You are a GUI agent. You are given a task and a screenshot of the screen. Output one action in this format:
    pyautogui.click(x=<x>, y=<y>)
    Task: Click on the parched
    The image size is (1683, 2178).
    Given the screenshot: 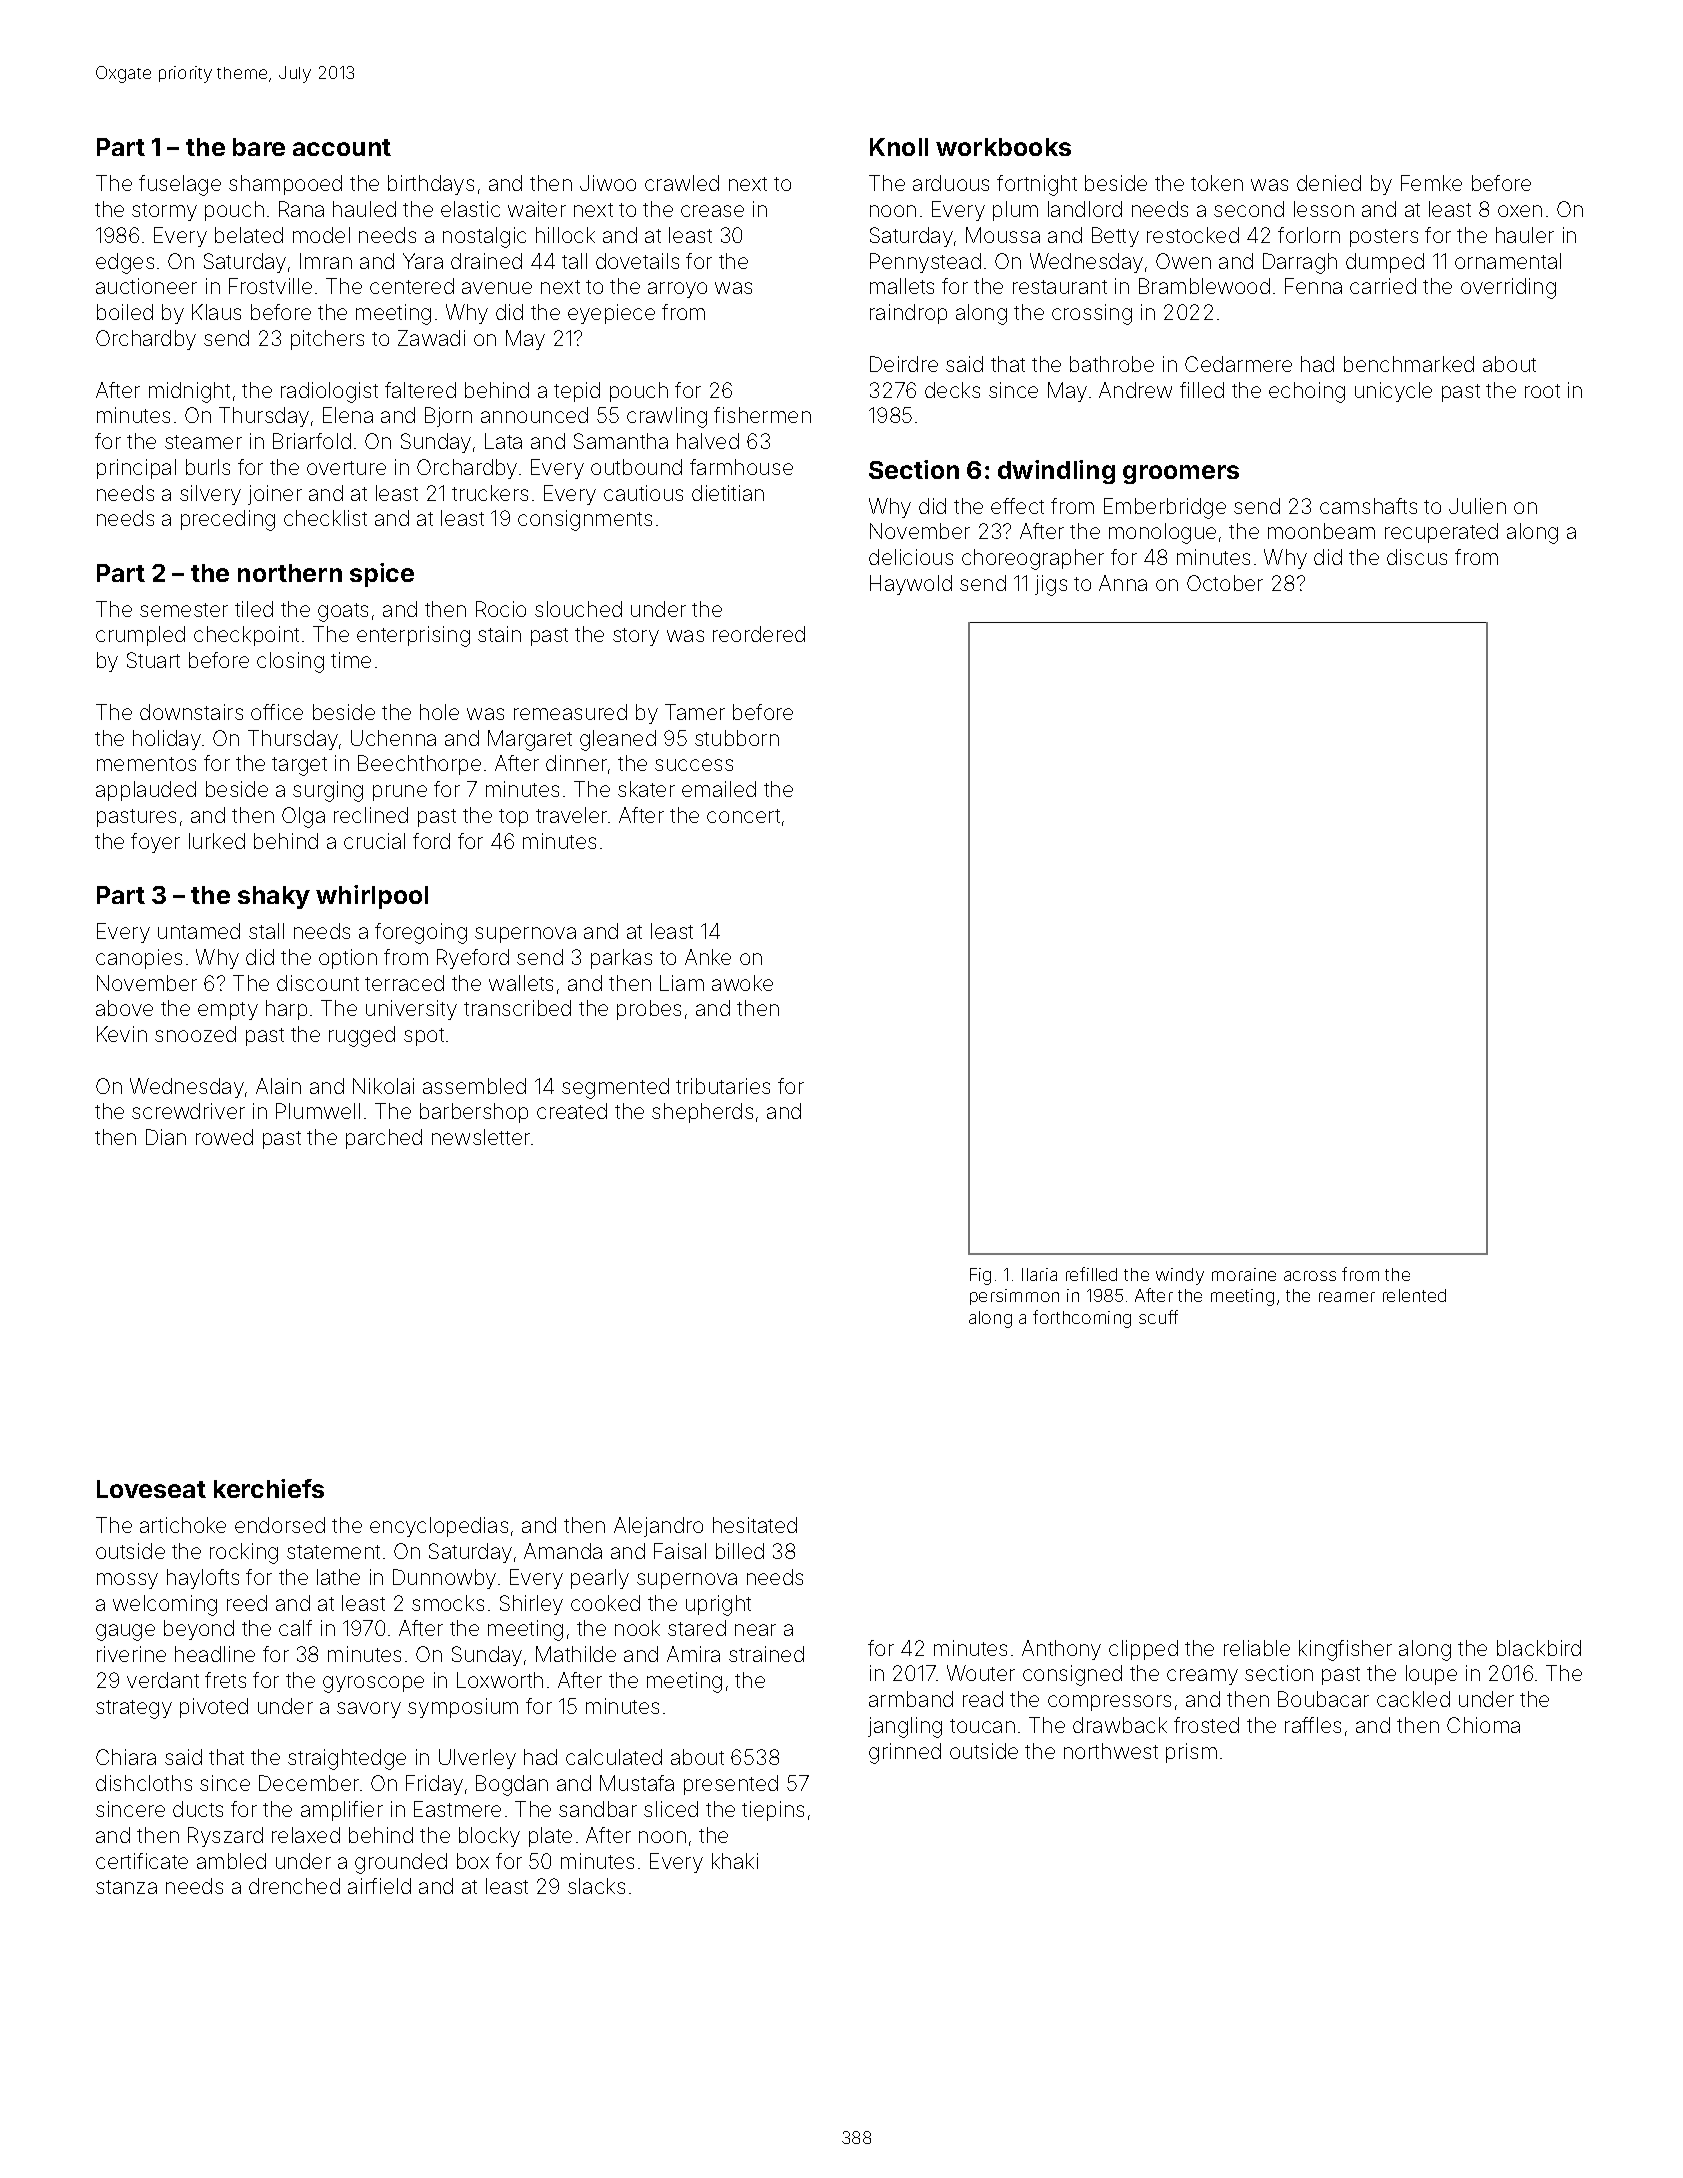 What is the action you would take?
    pyautogui.click(x=384, y=1139)
